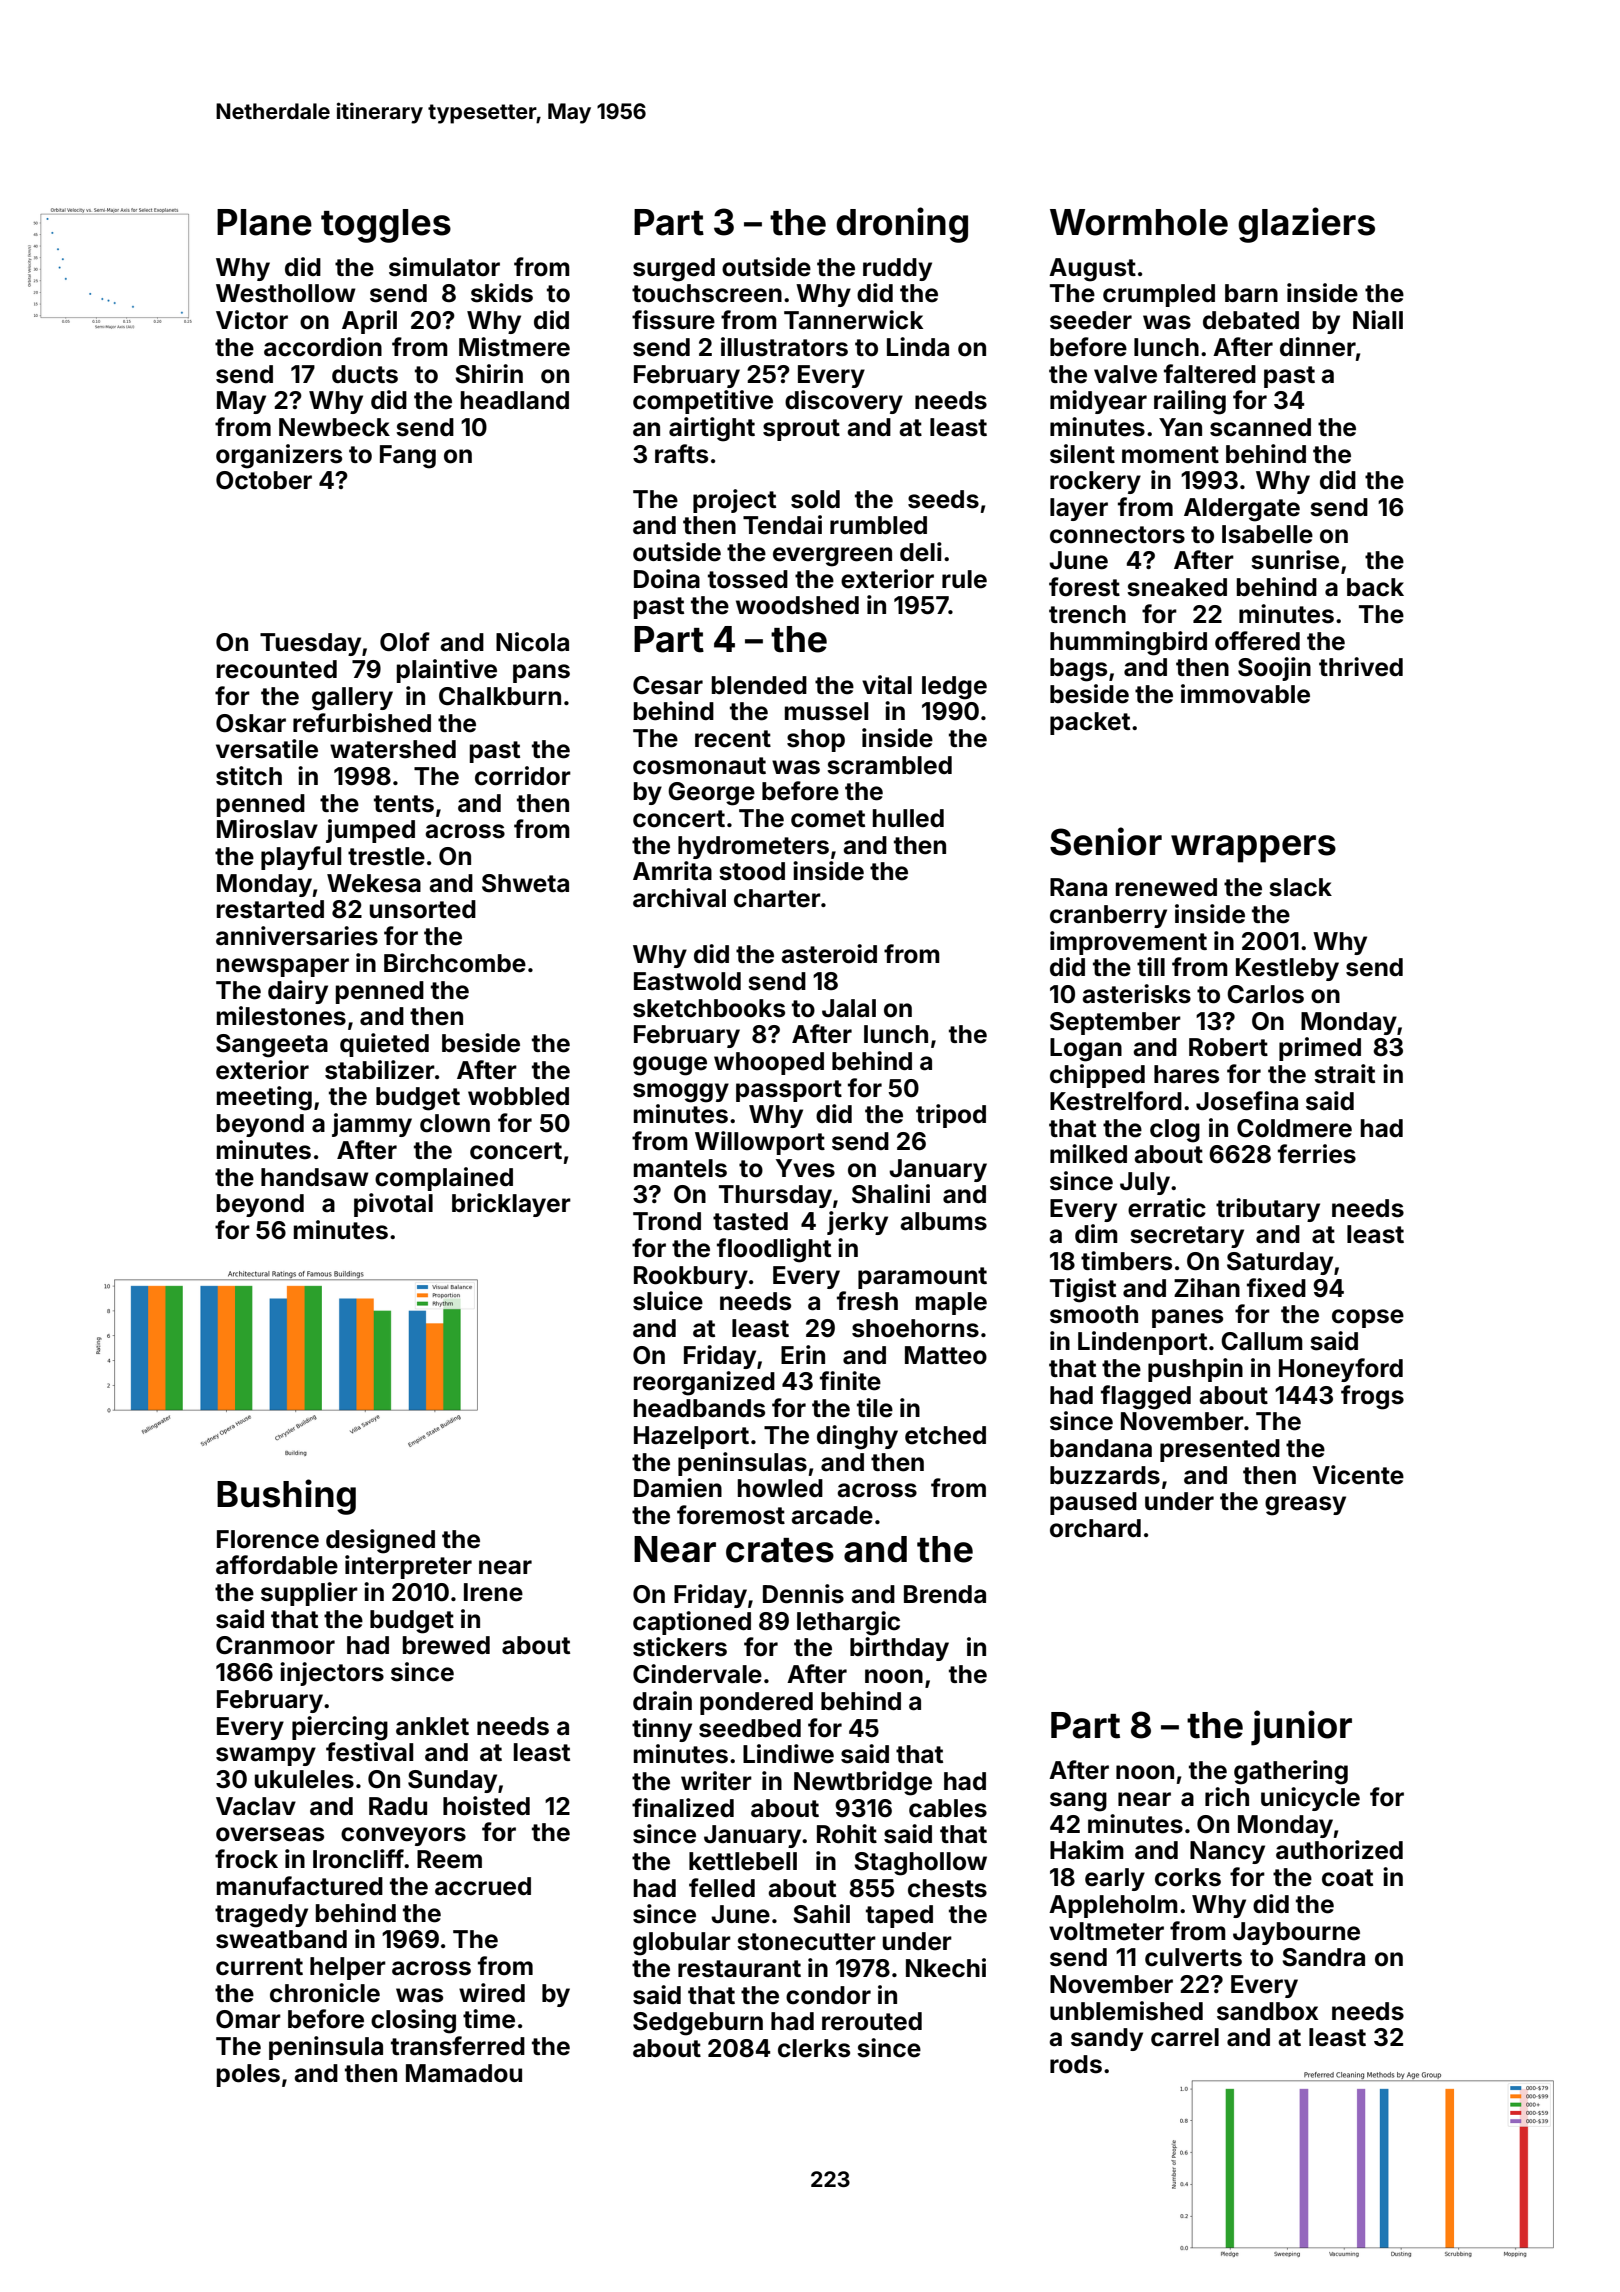 Image resolution: width=1620 pixels, height=2292 pixels. I want to click on Reem, so click(449, 1859).
